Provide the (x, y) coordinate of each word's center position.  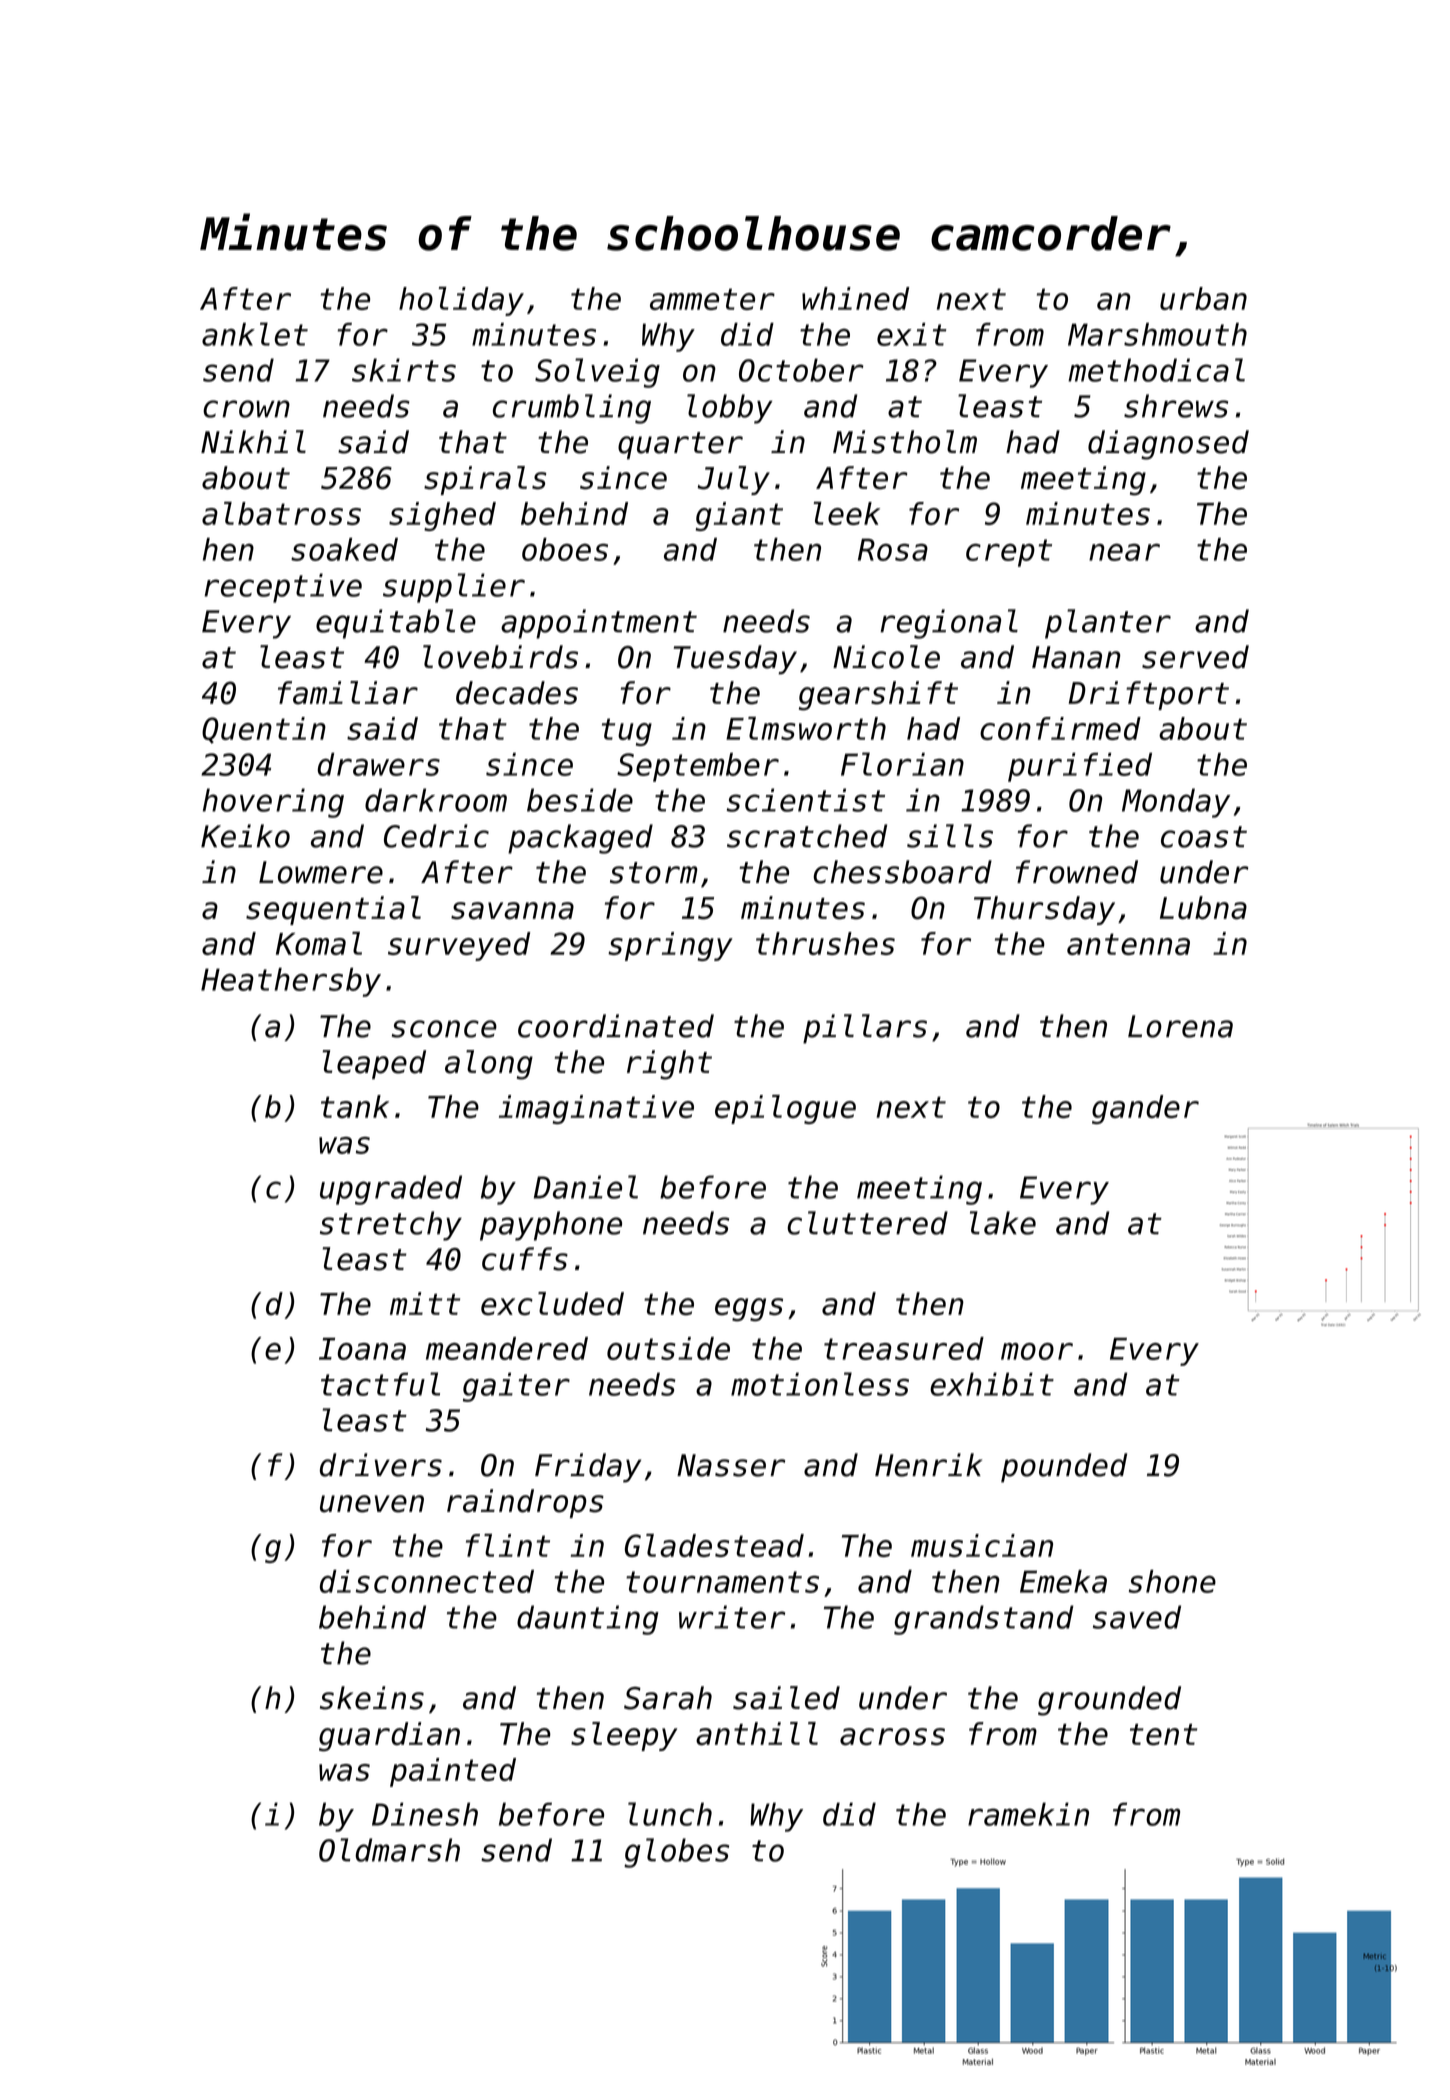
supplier (454, 588)
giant (739, 516)
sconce (444, 1029)
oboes (565, 549)
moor (1037, 1351)
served (1195, 657)
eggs (749, 1309)
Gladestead (714, 1545)
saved (1137, 1617)
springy (670, 946)
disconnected (427, 1581)
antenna (1128, 944)
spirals (485, 480)
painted (453, 1772)
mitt (425, 1303)
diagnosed (1168, 445)
